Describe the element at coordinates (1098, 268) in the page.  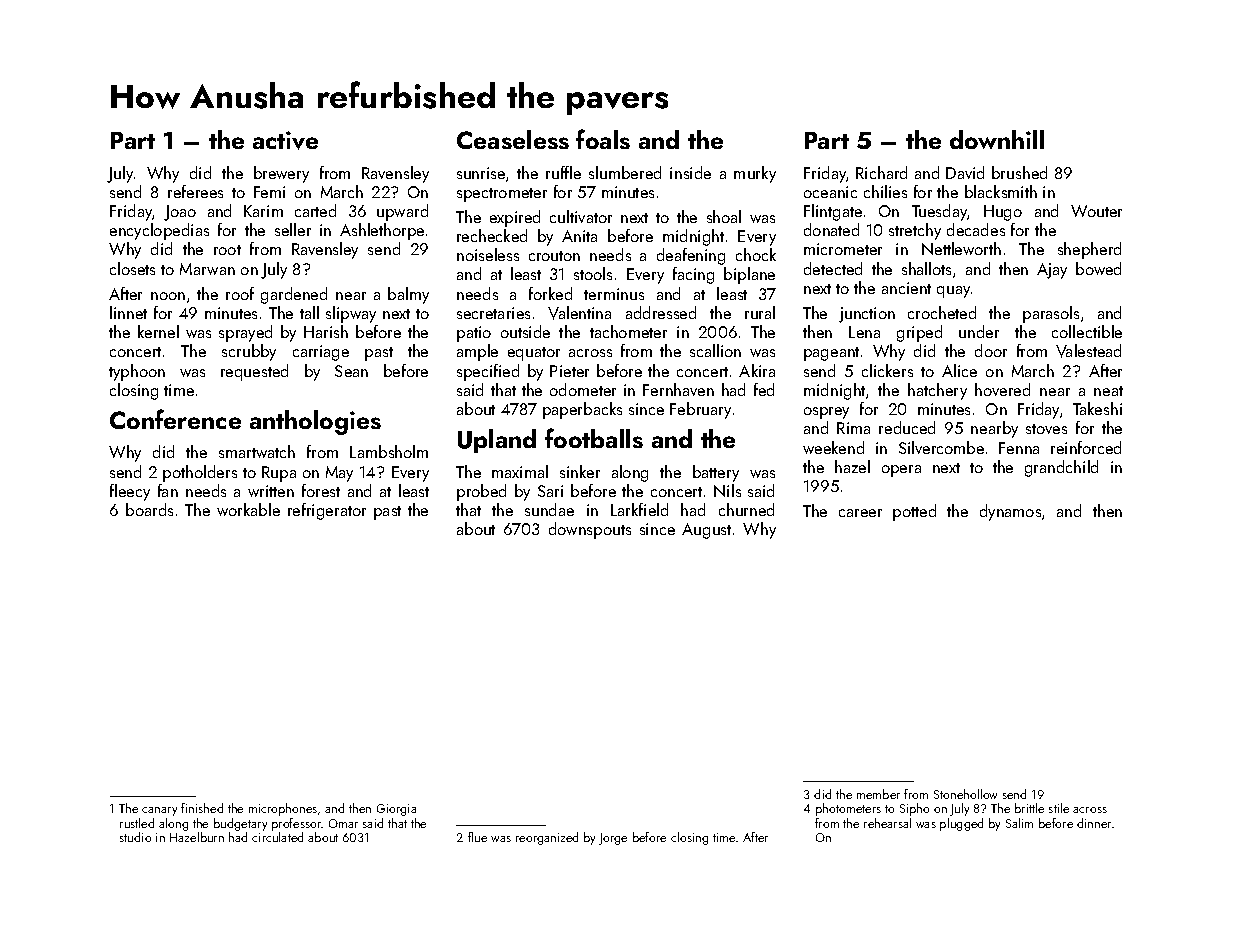
I see `bowed` at that location.
